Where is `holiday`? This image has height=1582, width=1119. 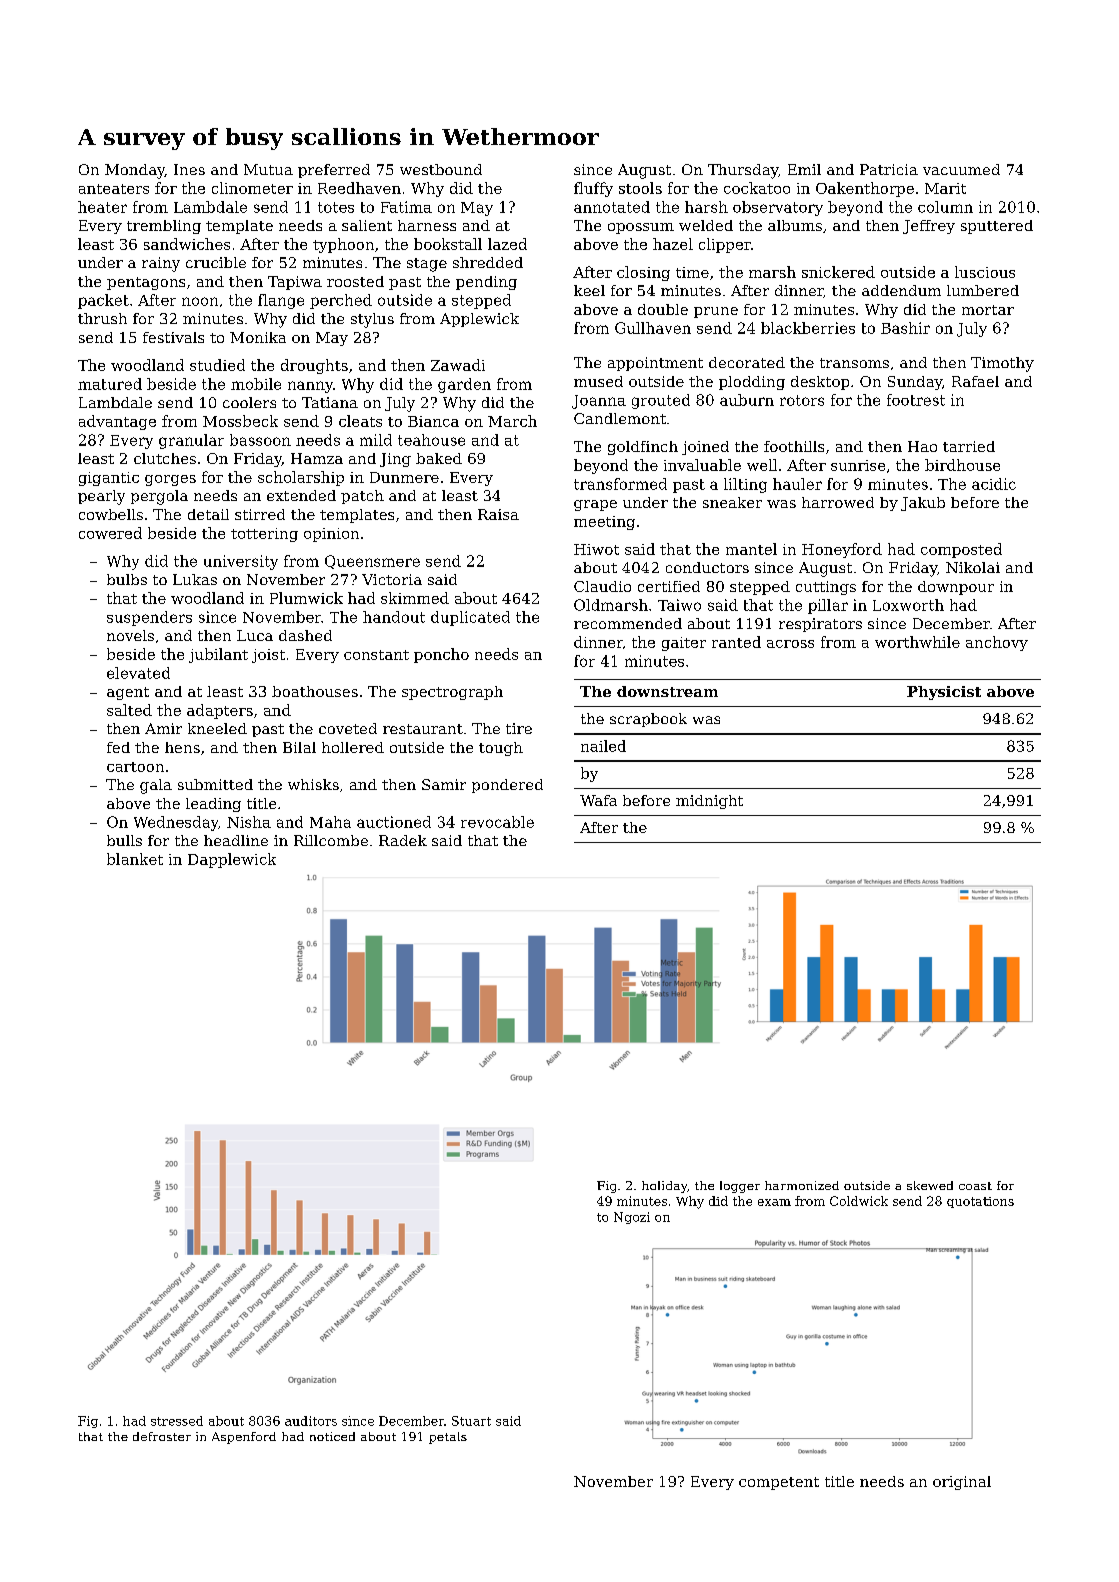 holiday is located at coordinates (664, 1187).
